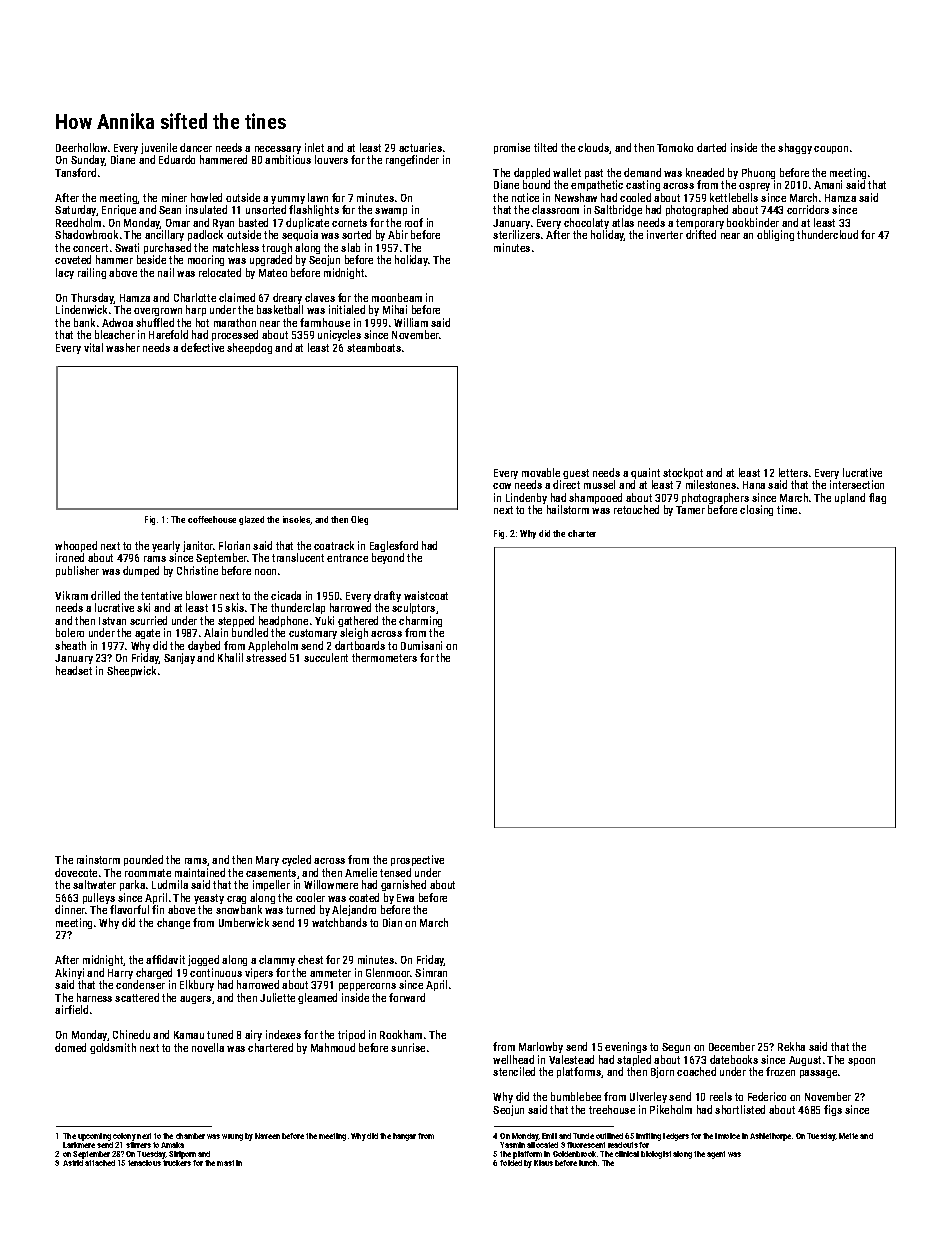 The width and height of the screenshot is (952, 1233). I want to click on folded, so click(511, 1163).
